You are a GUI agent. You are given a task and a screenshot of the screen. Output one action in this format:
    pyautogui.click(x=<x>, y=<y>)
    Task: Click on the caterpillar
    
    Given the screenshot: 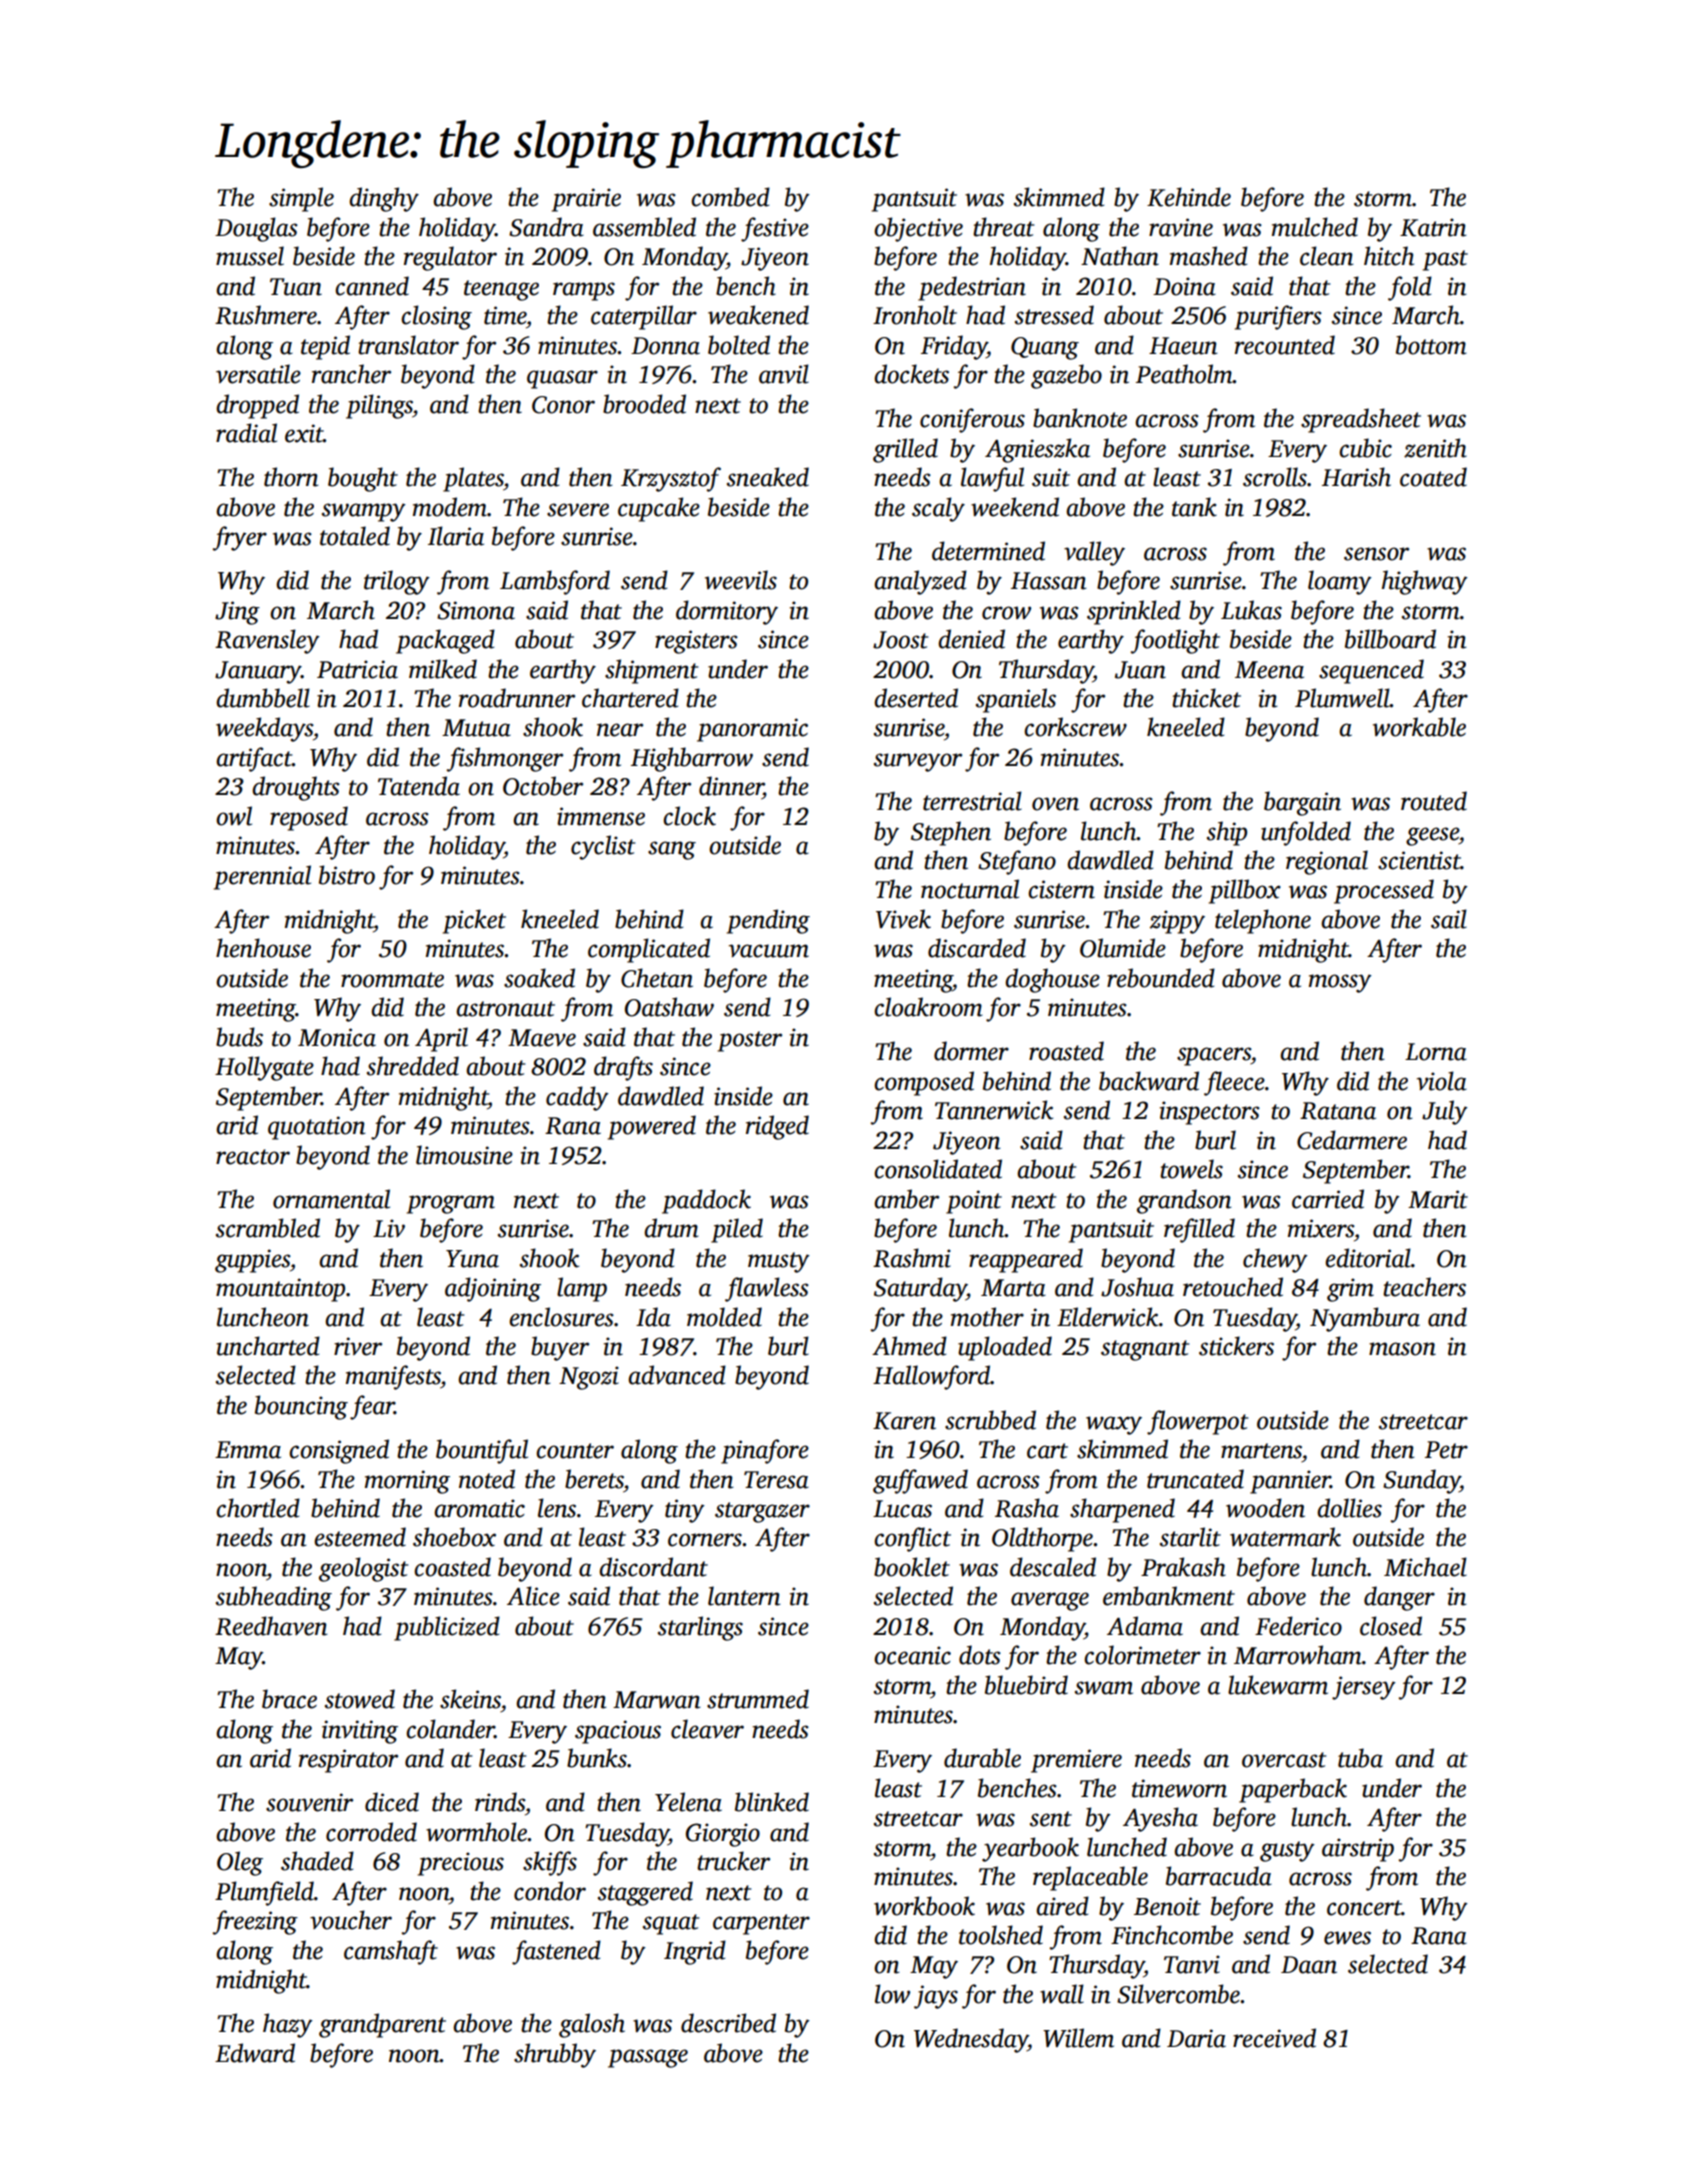 What is the action you would take?
    pyautogui.click(x=644, y=317)
